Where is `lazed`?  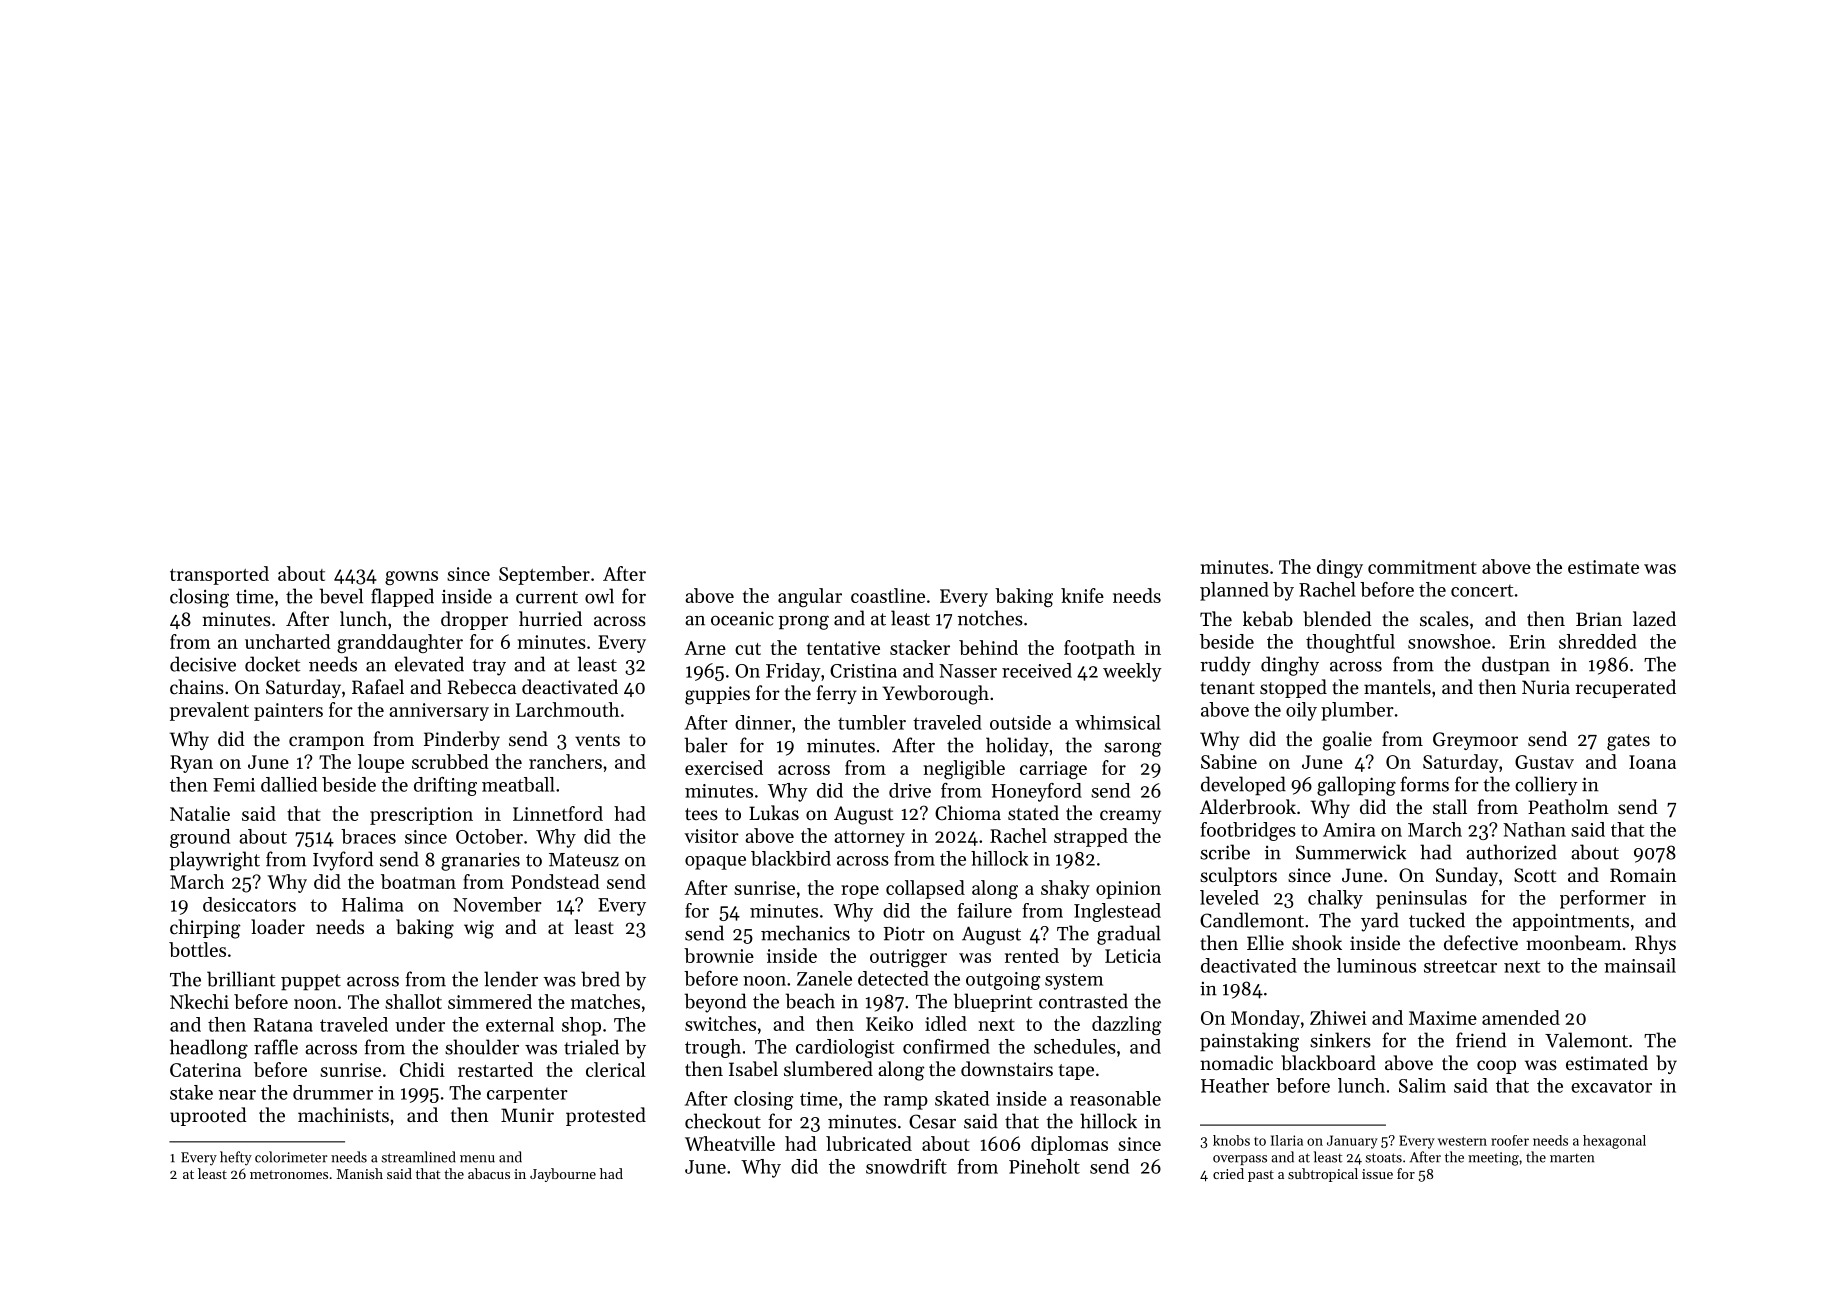
lazed is located at coordinates (1654, 618).
